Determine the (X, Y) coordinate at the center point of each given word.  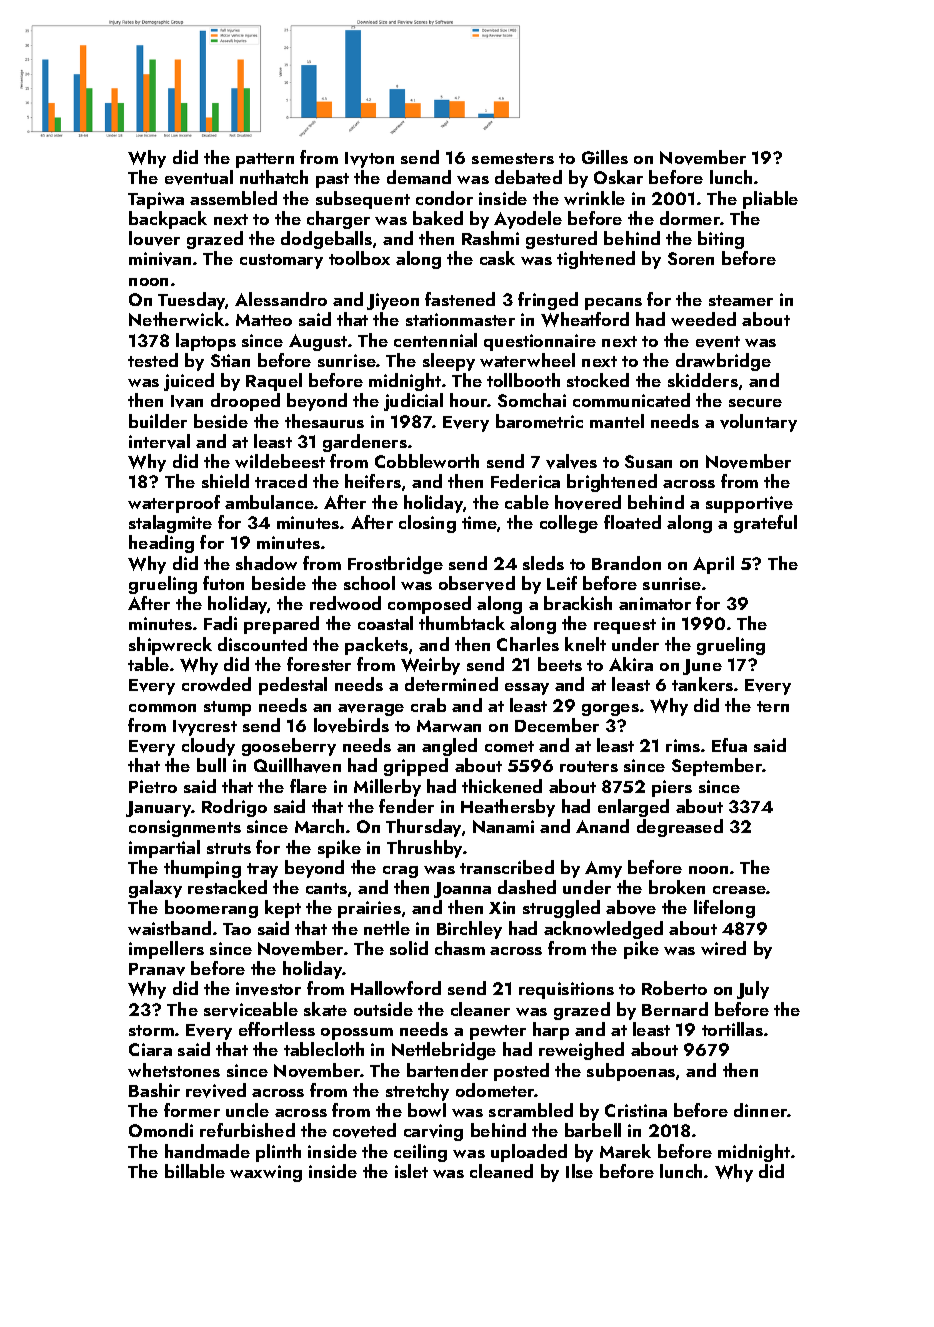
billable (195, 1171)
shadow (266, 563)
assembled (233, 198)
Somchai (532, 400)
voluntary (758, 423)
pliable (770, 200)
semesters (513, 158)
